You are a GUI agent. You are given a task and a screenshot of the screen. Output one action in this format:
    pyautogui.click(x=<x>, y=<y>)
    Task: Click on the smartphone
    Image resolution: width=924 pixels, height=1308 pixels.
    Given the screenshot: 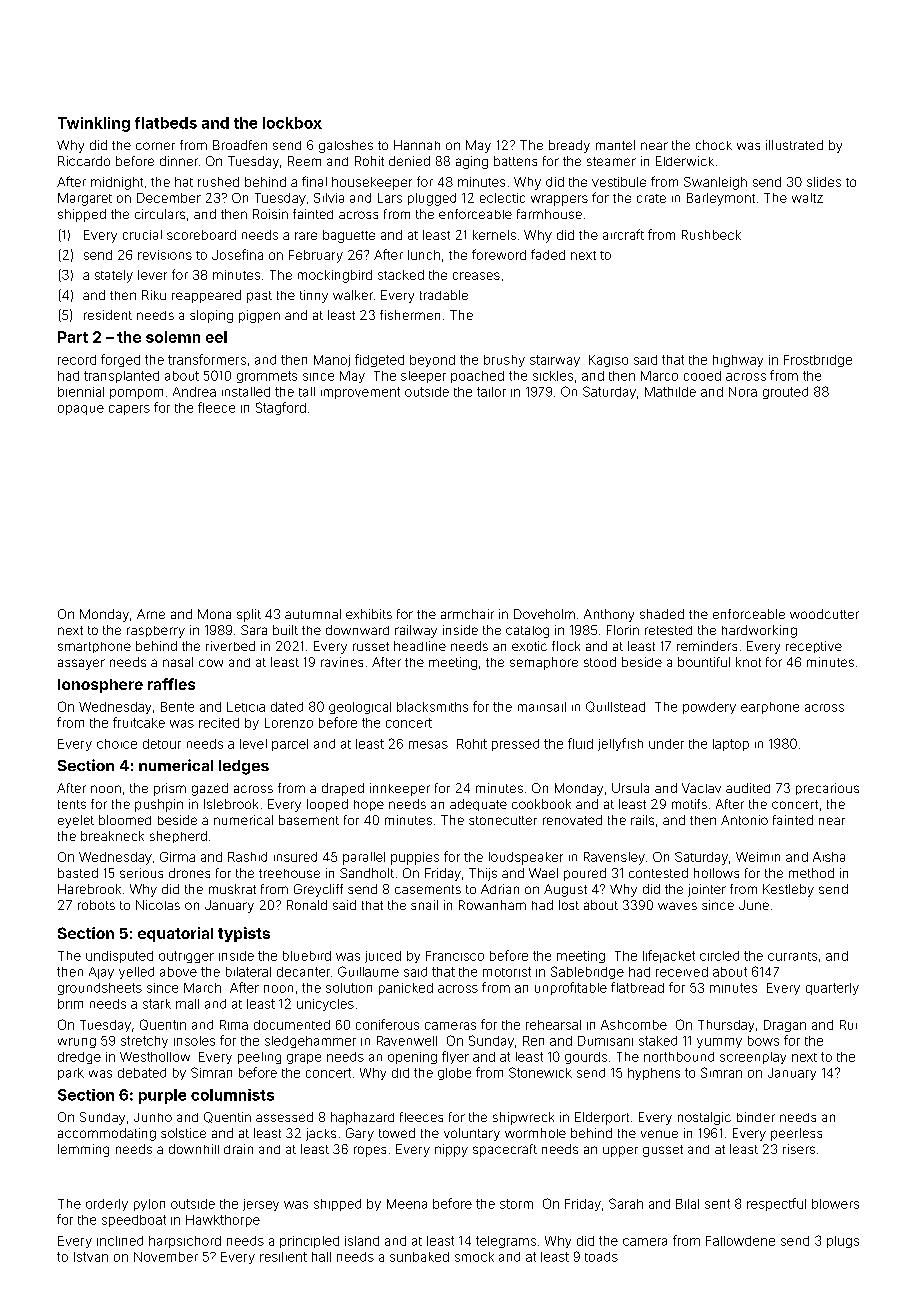 What is the action you would take?
    pyautogui.click(x=94, y=647)
